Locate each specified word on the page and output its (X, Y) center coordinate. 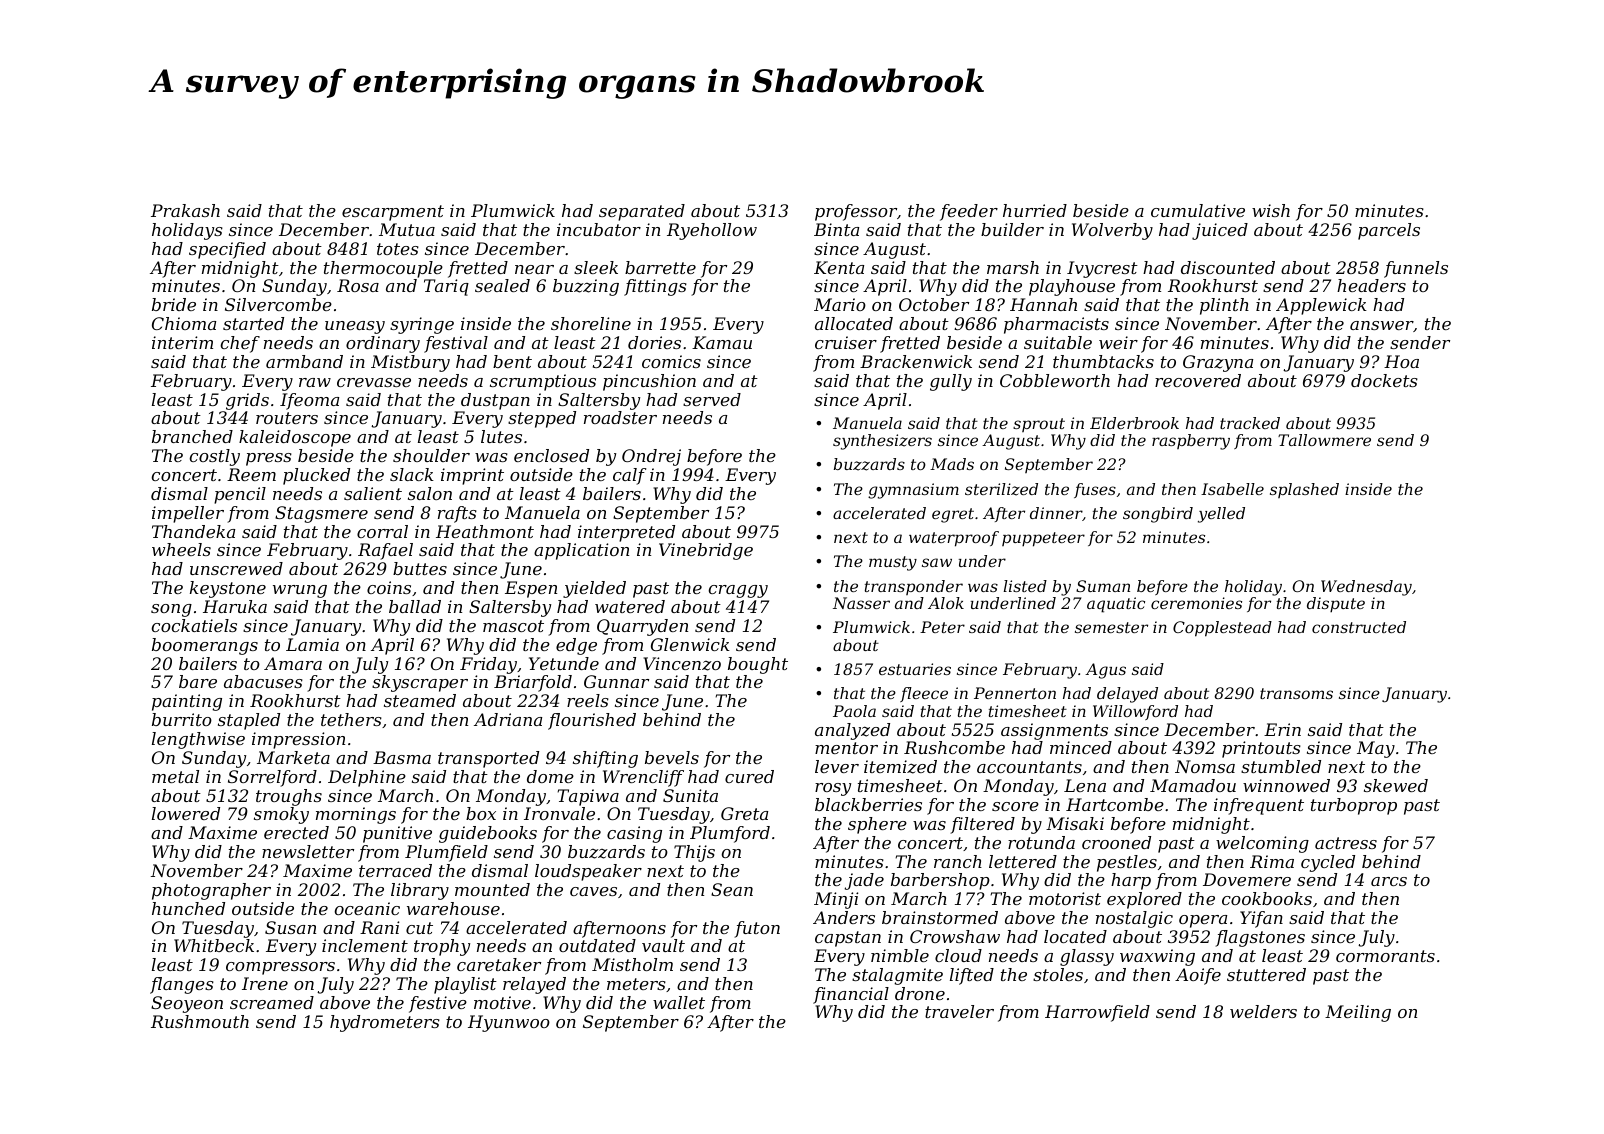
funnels (1416, 269)
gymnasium (913, 491)
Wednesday (1366, 588)
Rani (379, 927)
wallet (679, 1002)
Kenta (839, 267)
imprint (472, 476)
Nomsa (1205, 766)
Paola (854, 711)
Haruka (235, 606)
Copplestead (1222, 629)
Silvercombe (278, 304)
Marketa (293, 757)
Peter (942, 627)
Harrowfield (1097, 1013)
